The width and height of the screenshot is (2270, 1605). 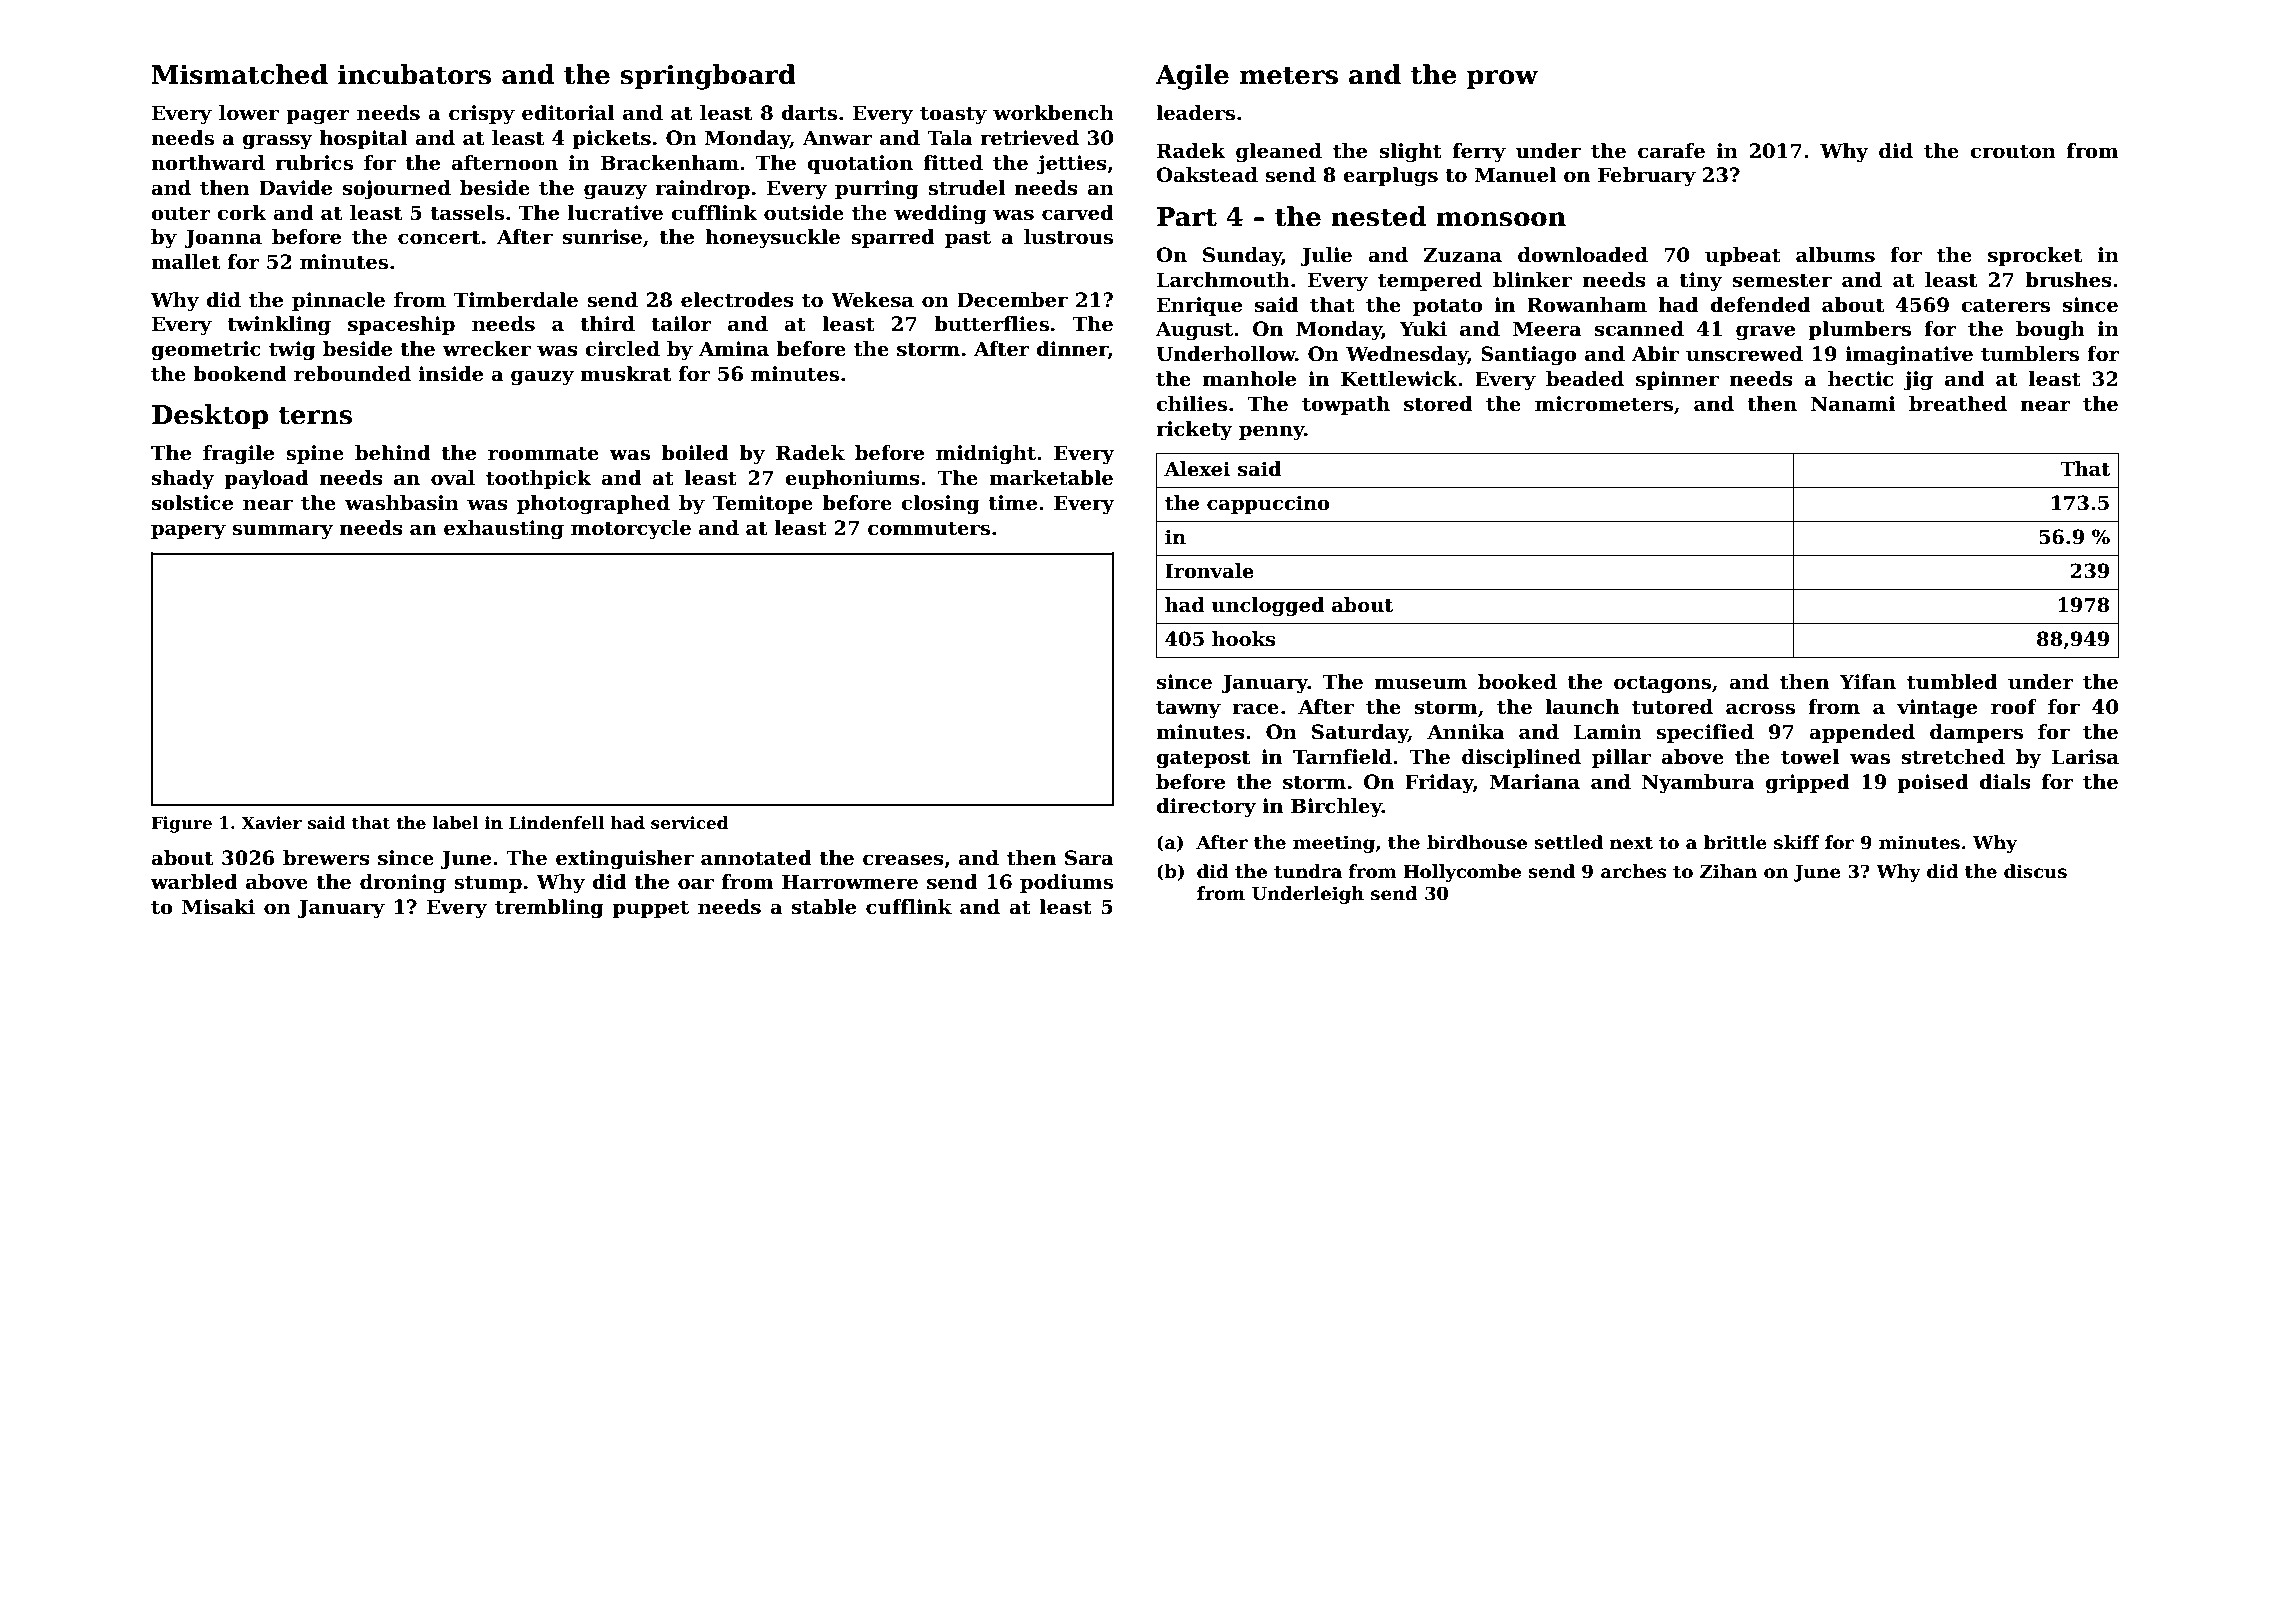 I want to click on tawny, so click(x=1188, y=710).
